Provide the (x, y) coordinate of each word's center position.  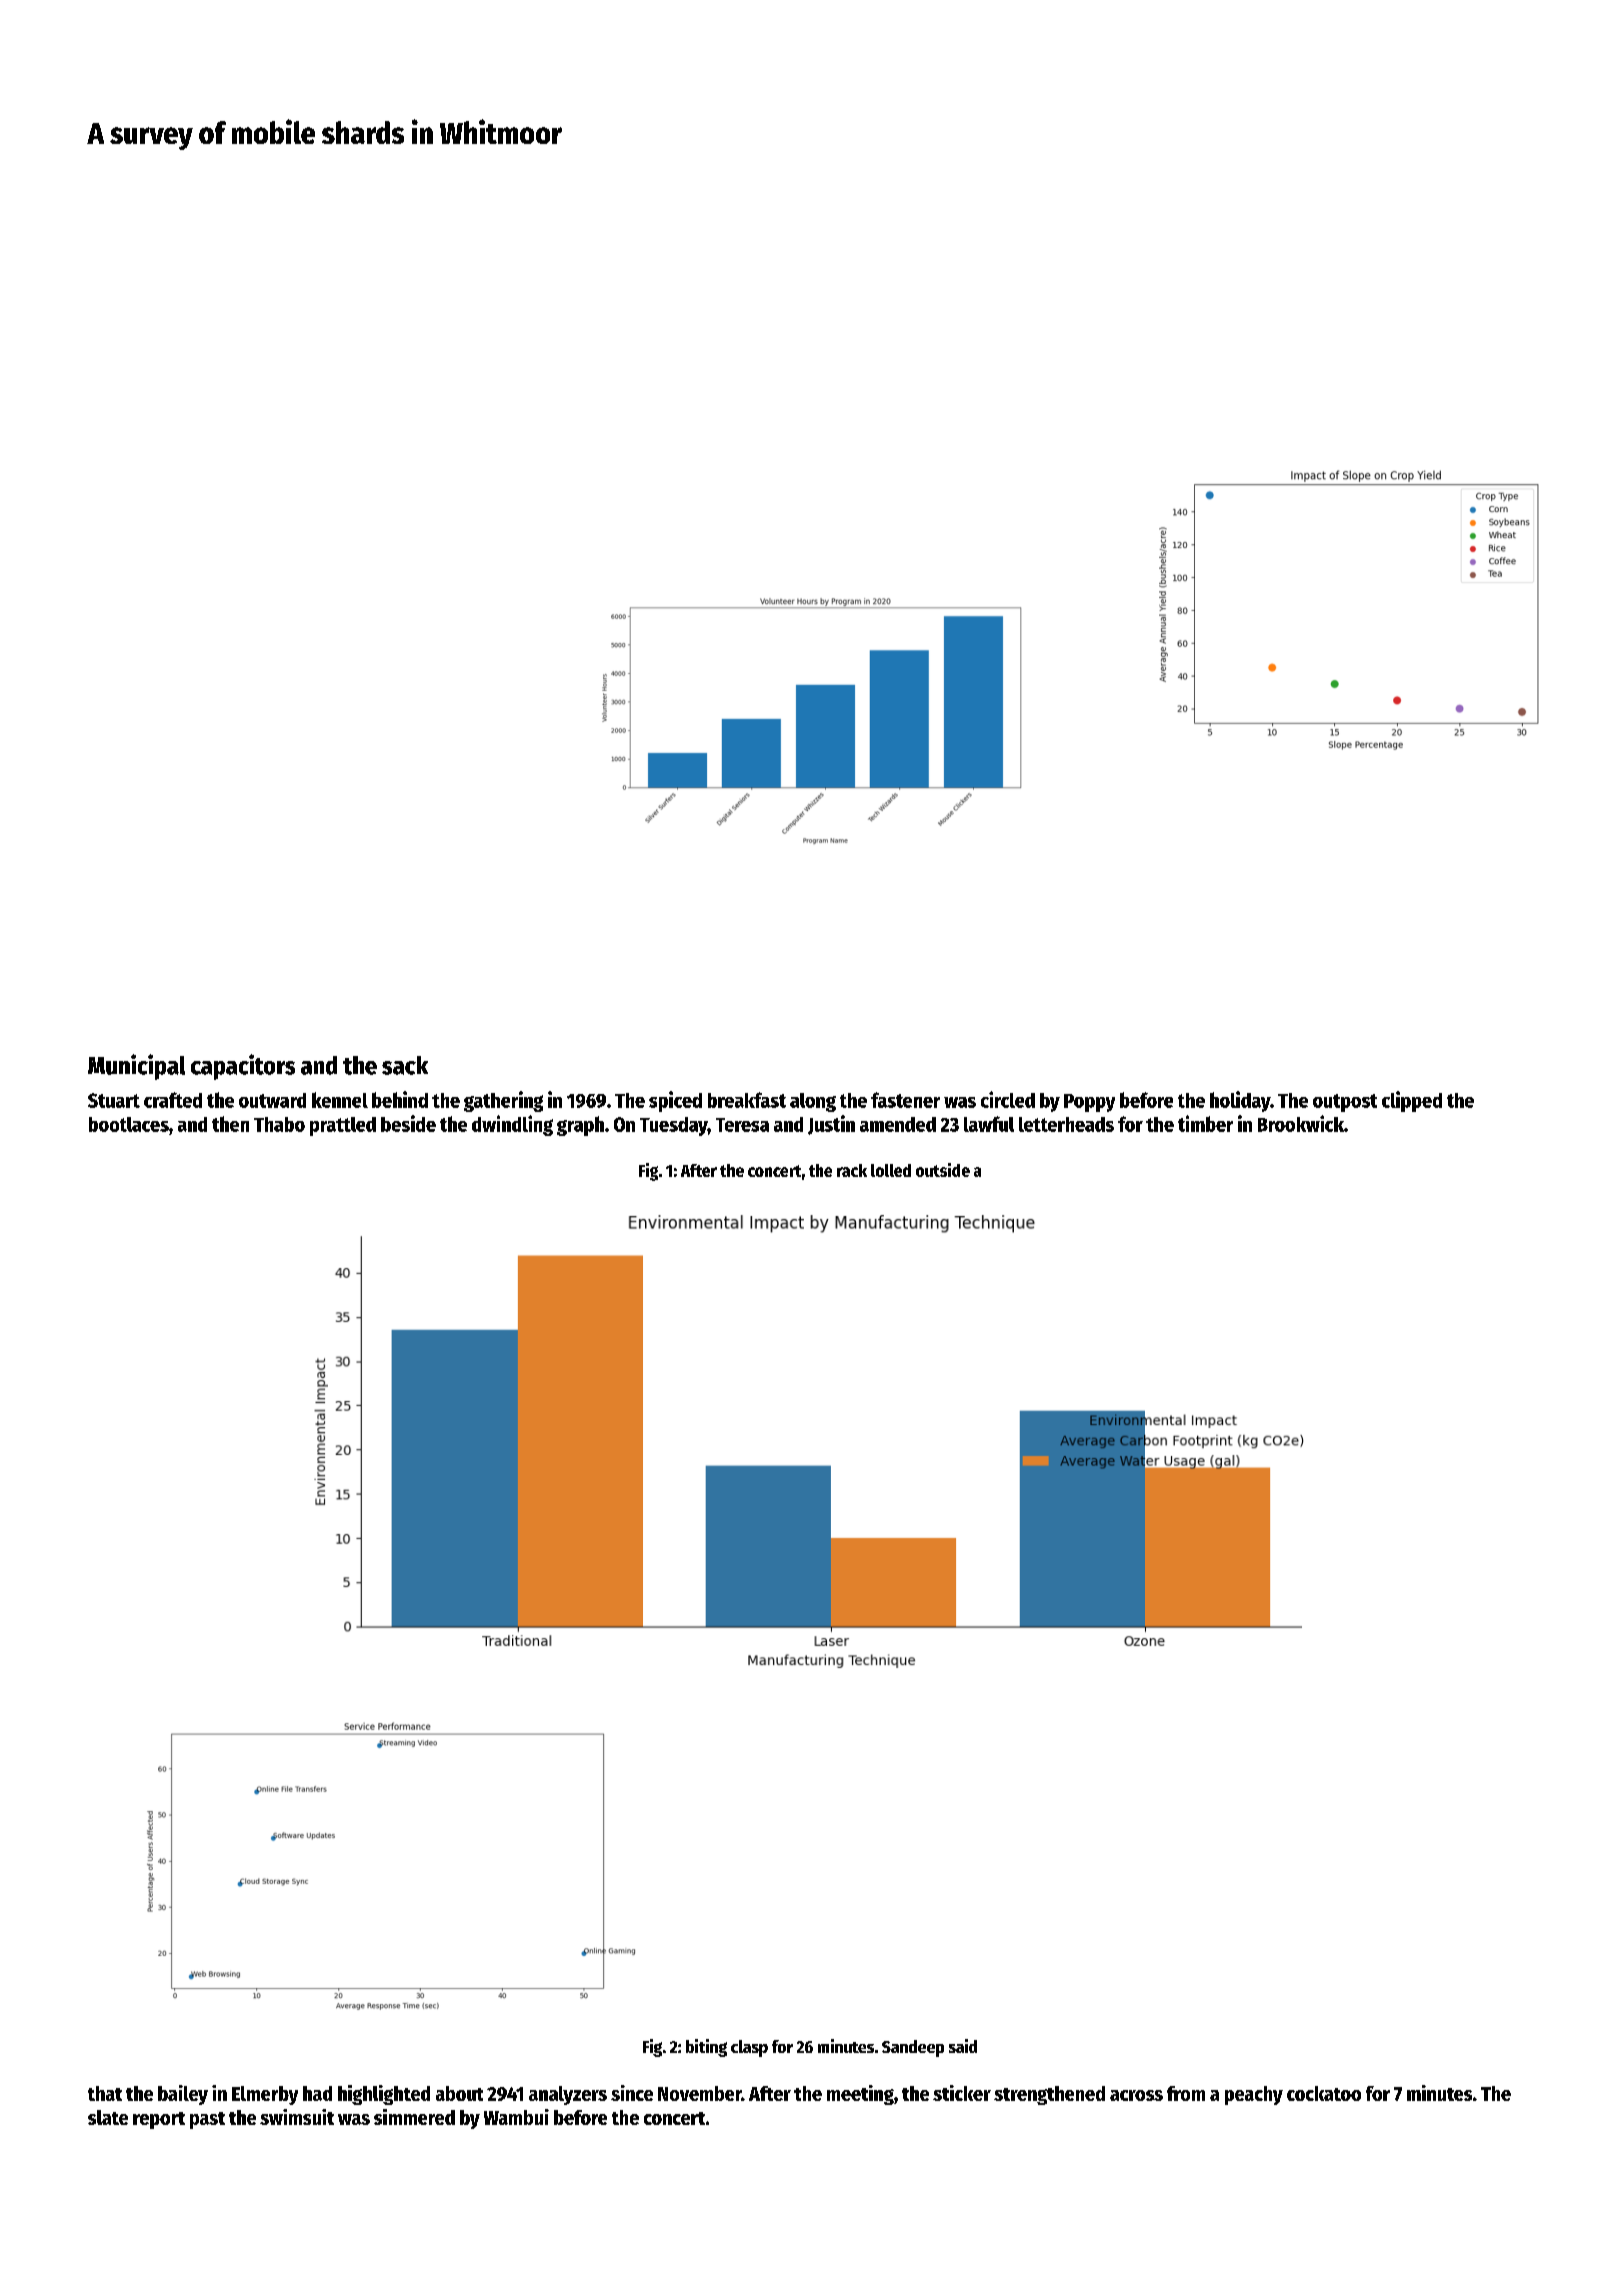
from (1186, 2093)
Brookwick (1301, 1123)
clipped (1412, 1101)
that (105, 2093)
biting (706, 2048)
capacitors (243, 1067)
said (963, 2046)
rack (852, 1170)
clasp (749, 2048)
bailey (183, 2095)
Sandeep (913, 2048)
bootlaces (129, 1124)
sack (405, 1065)
